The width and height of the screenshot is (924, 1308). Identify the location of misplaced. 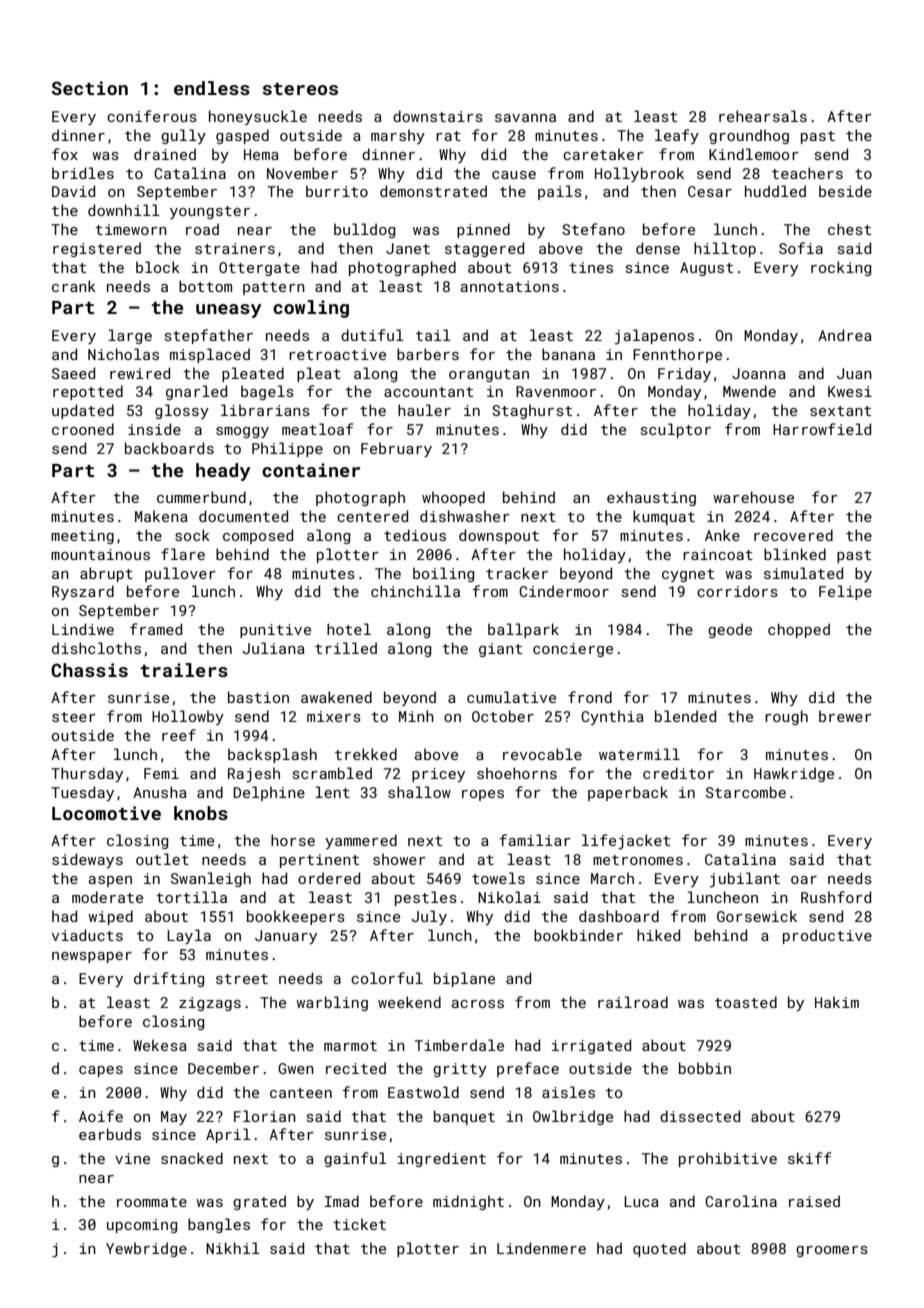
(210, 355).
